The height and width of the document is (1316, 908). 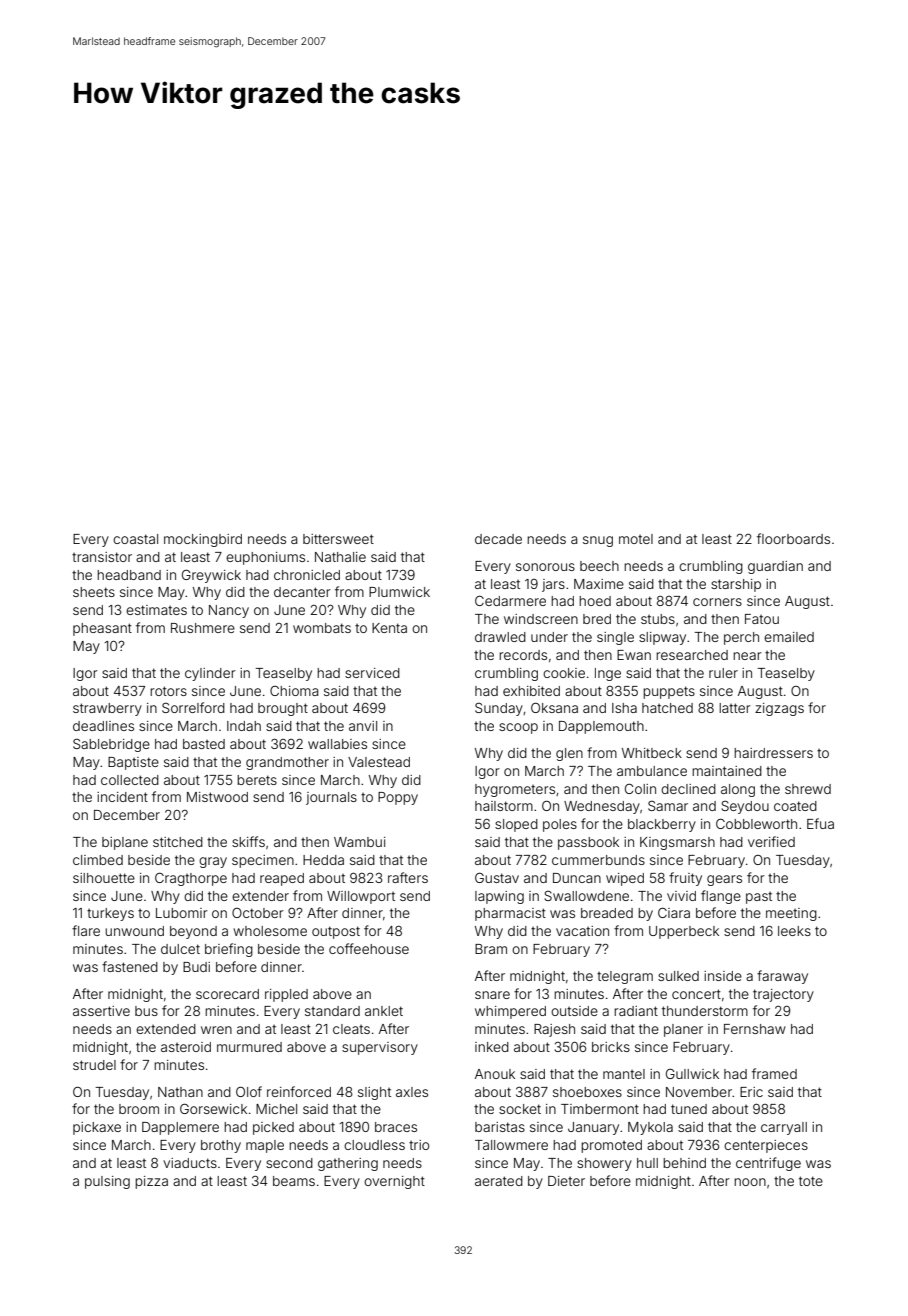 I want to click on beams, so click(x=294, y=1181).
